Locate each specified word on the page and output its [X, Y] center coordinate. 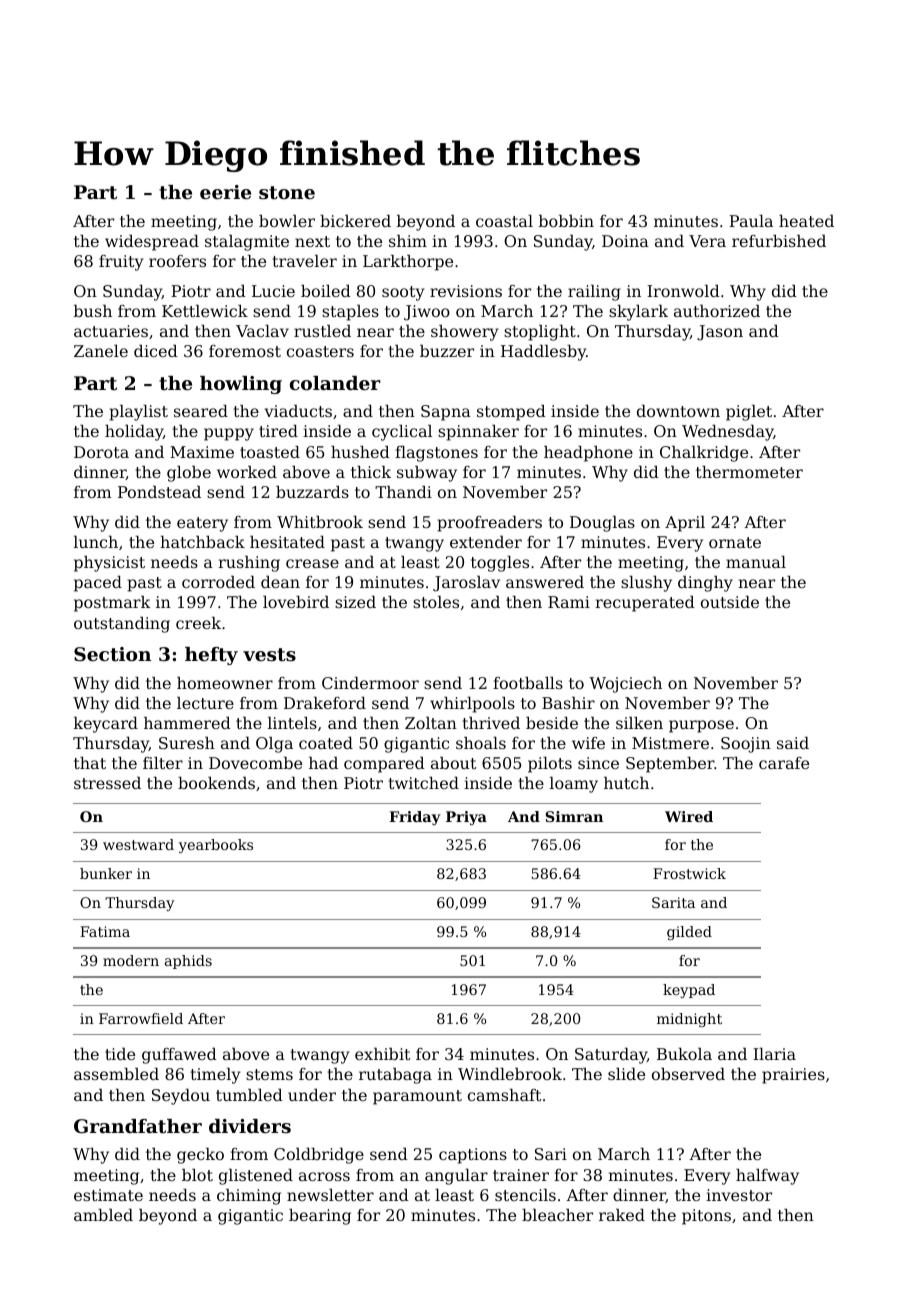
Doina [625, 241]
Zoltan [431, 723]
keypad [689, 991]
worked [247, 472]
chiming [249, 1197]
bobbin [566, 221]
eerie [225, 192]
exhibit [382, 1054]
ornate [735, 542]
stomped [511, 413]
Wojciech [625, 685]
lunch [96, 542]
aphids [188, 962]
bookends [216, 783]
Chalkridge [704, 454]
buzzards [312, 492]
